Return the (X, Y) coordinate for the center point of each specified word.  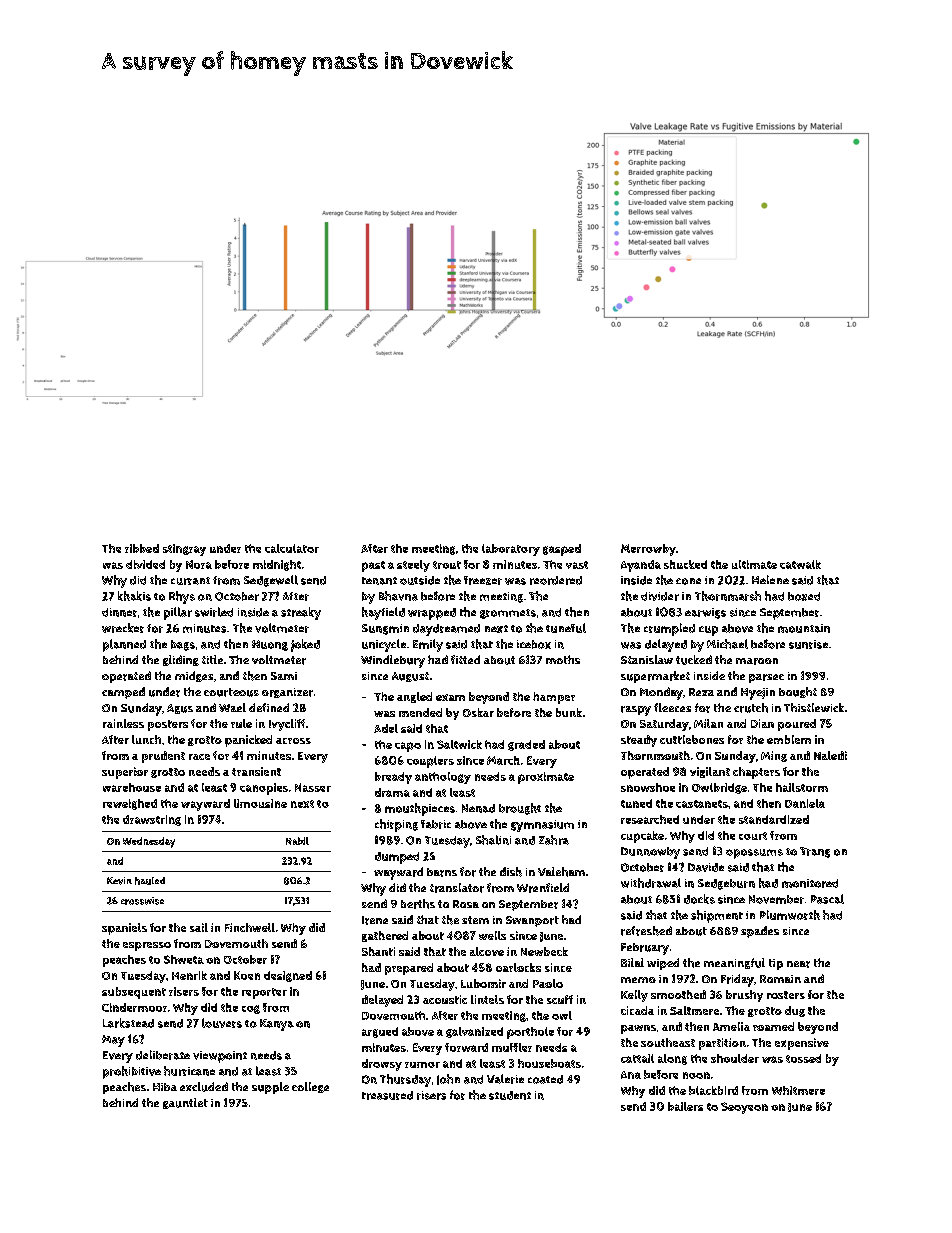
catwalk (800, 564)
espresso (147, 946)
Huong (270, 645)
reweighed (130, 804)
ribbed (142, 548)
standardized (774, 819)
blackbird (713, 1090)
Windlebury (393, 661)
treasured (387, 1095)
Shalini (493, 840)
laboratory (511, 550)
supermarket (655, 677)
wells (492, 935)
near (798, 964)
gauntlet (185, 1103)
